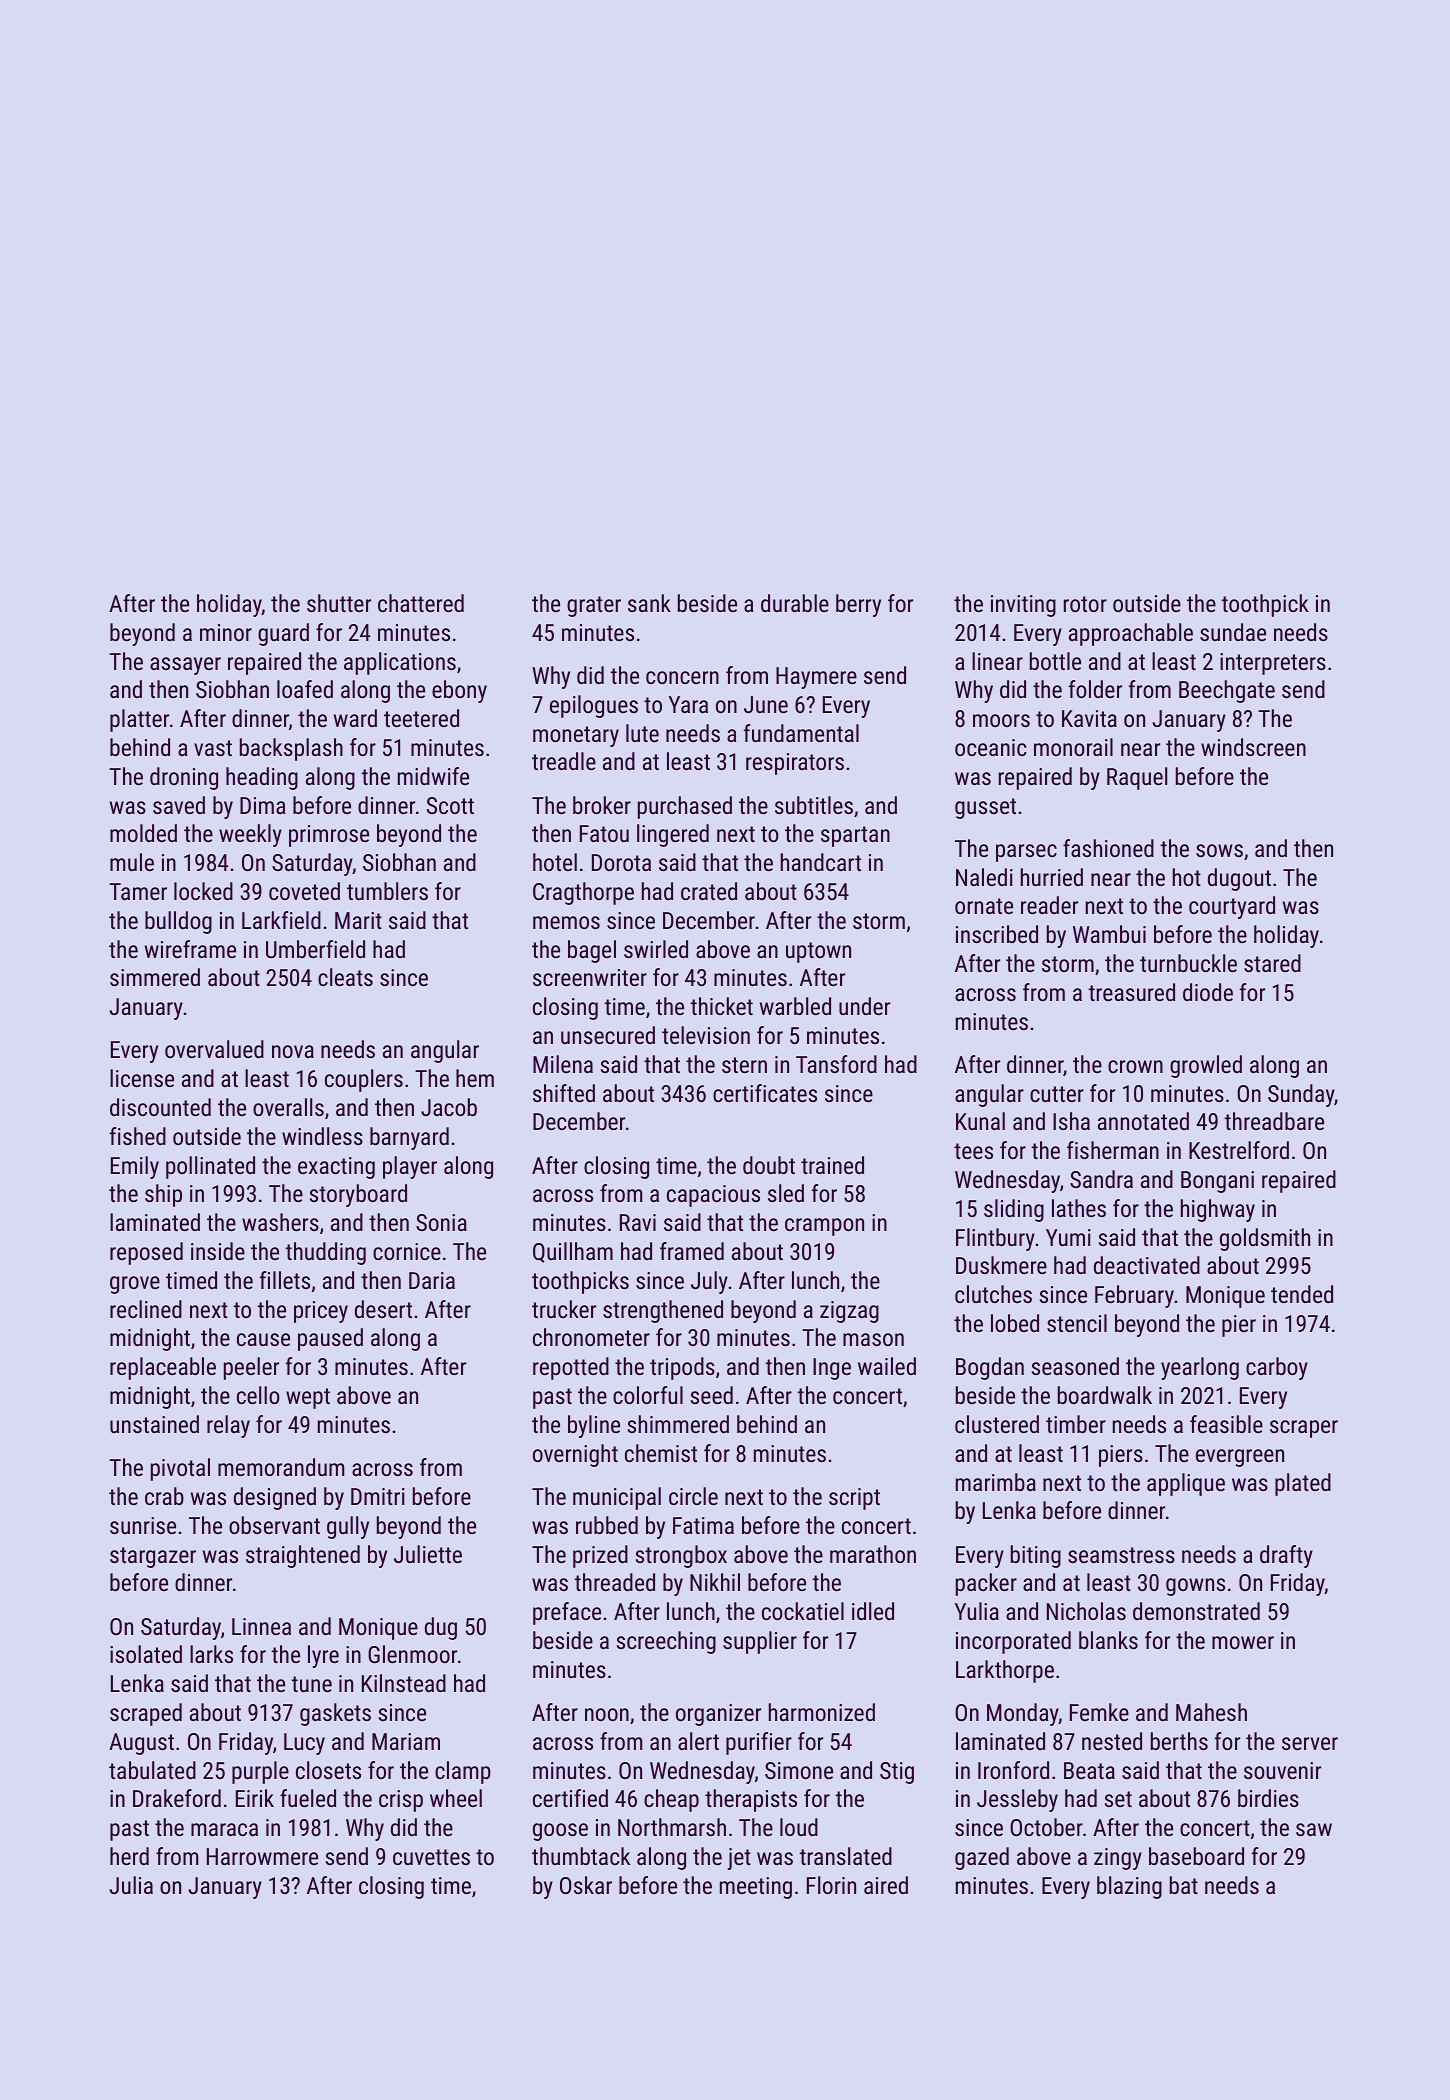  Describe the element at coordinates (709, 1282) in the screenshot. I see `July` at that location.
